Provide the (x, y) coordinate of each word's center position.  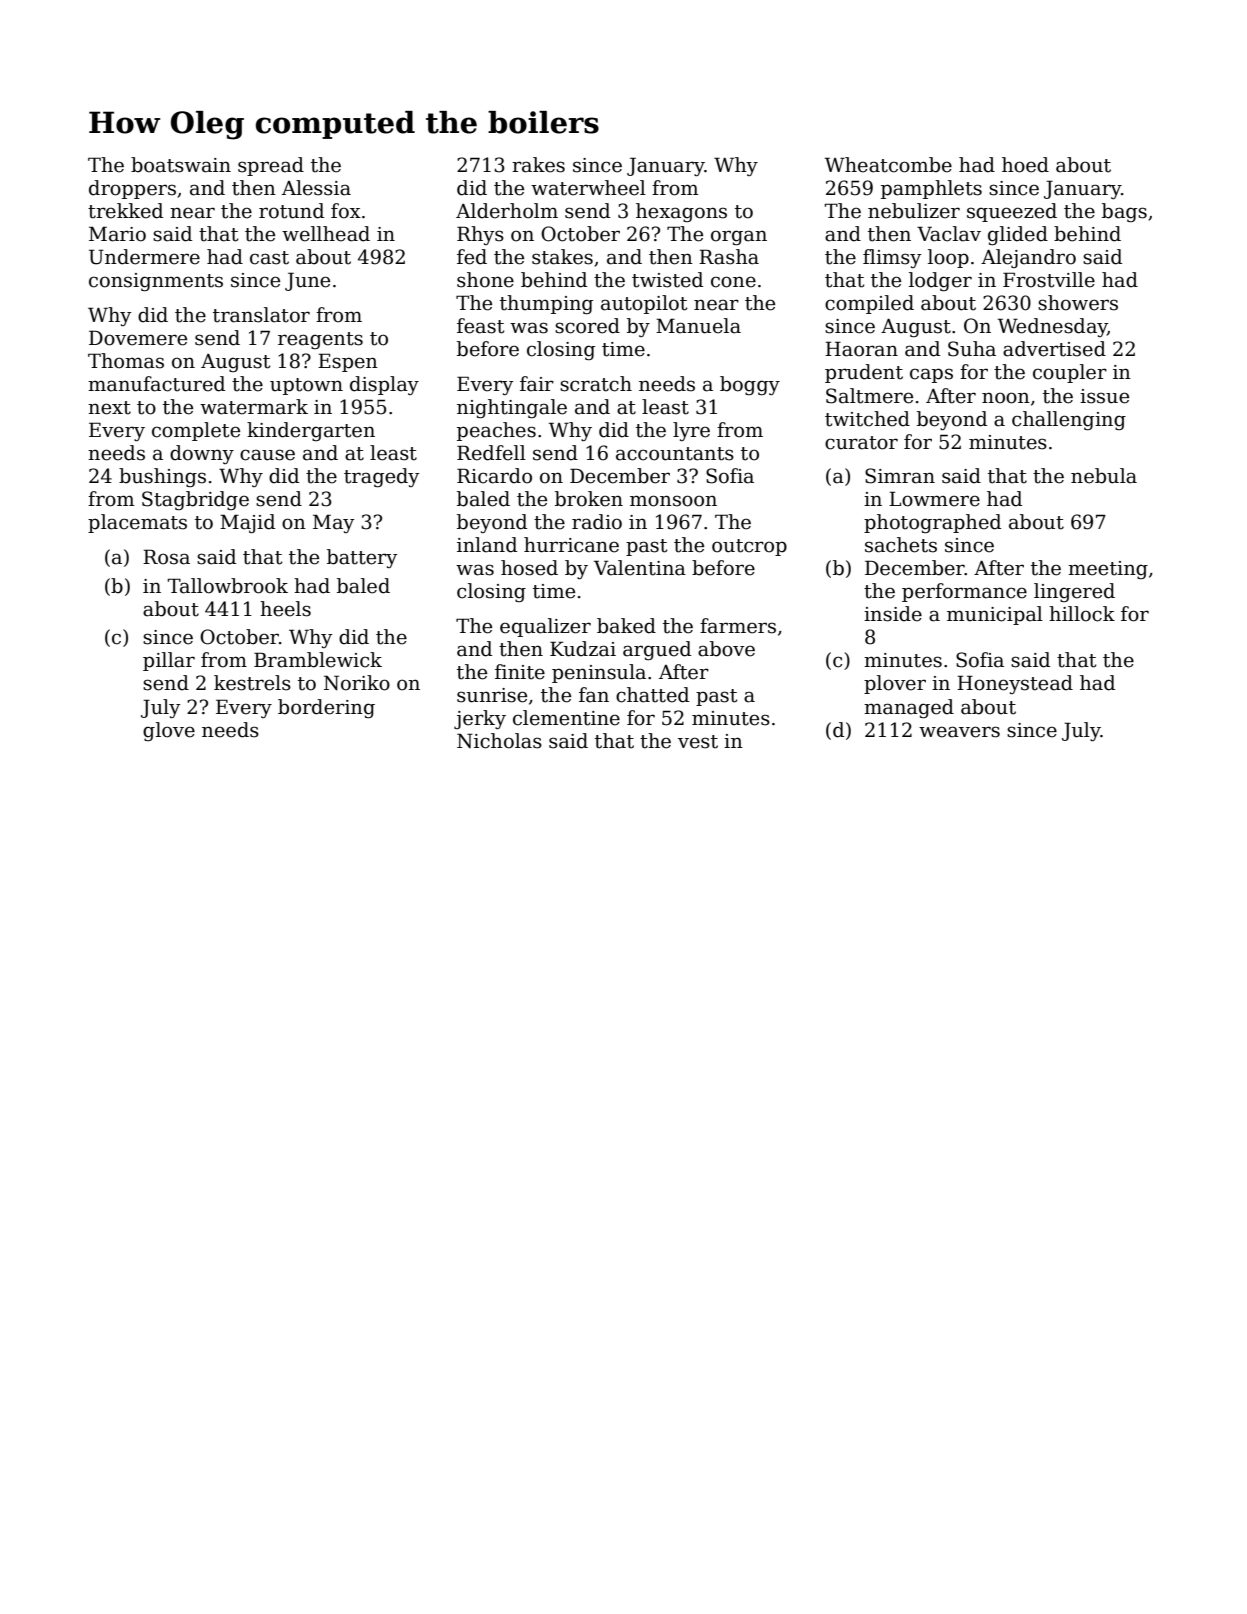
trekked (125, 211)
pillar (169, 661)
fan (594, 695)
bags (1124, 212)
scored (587, 326)
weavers (959, 732)
